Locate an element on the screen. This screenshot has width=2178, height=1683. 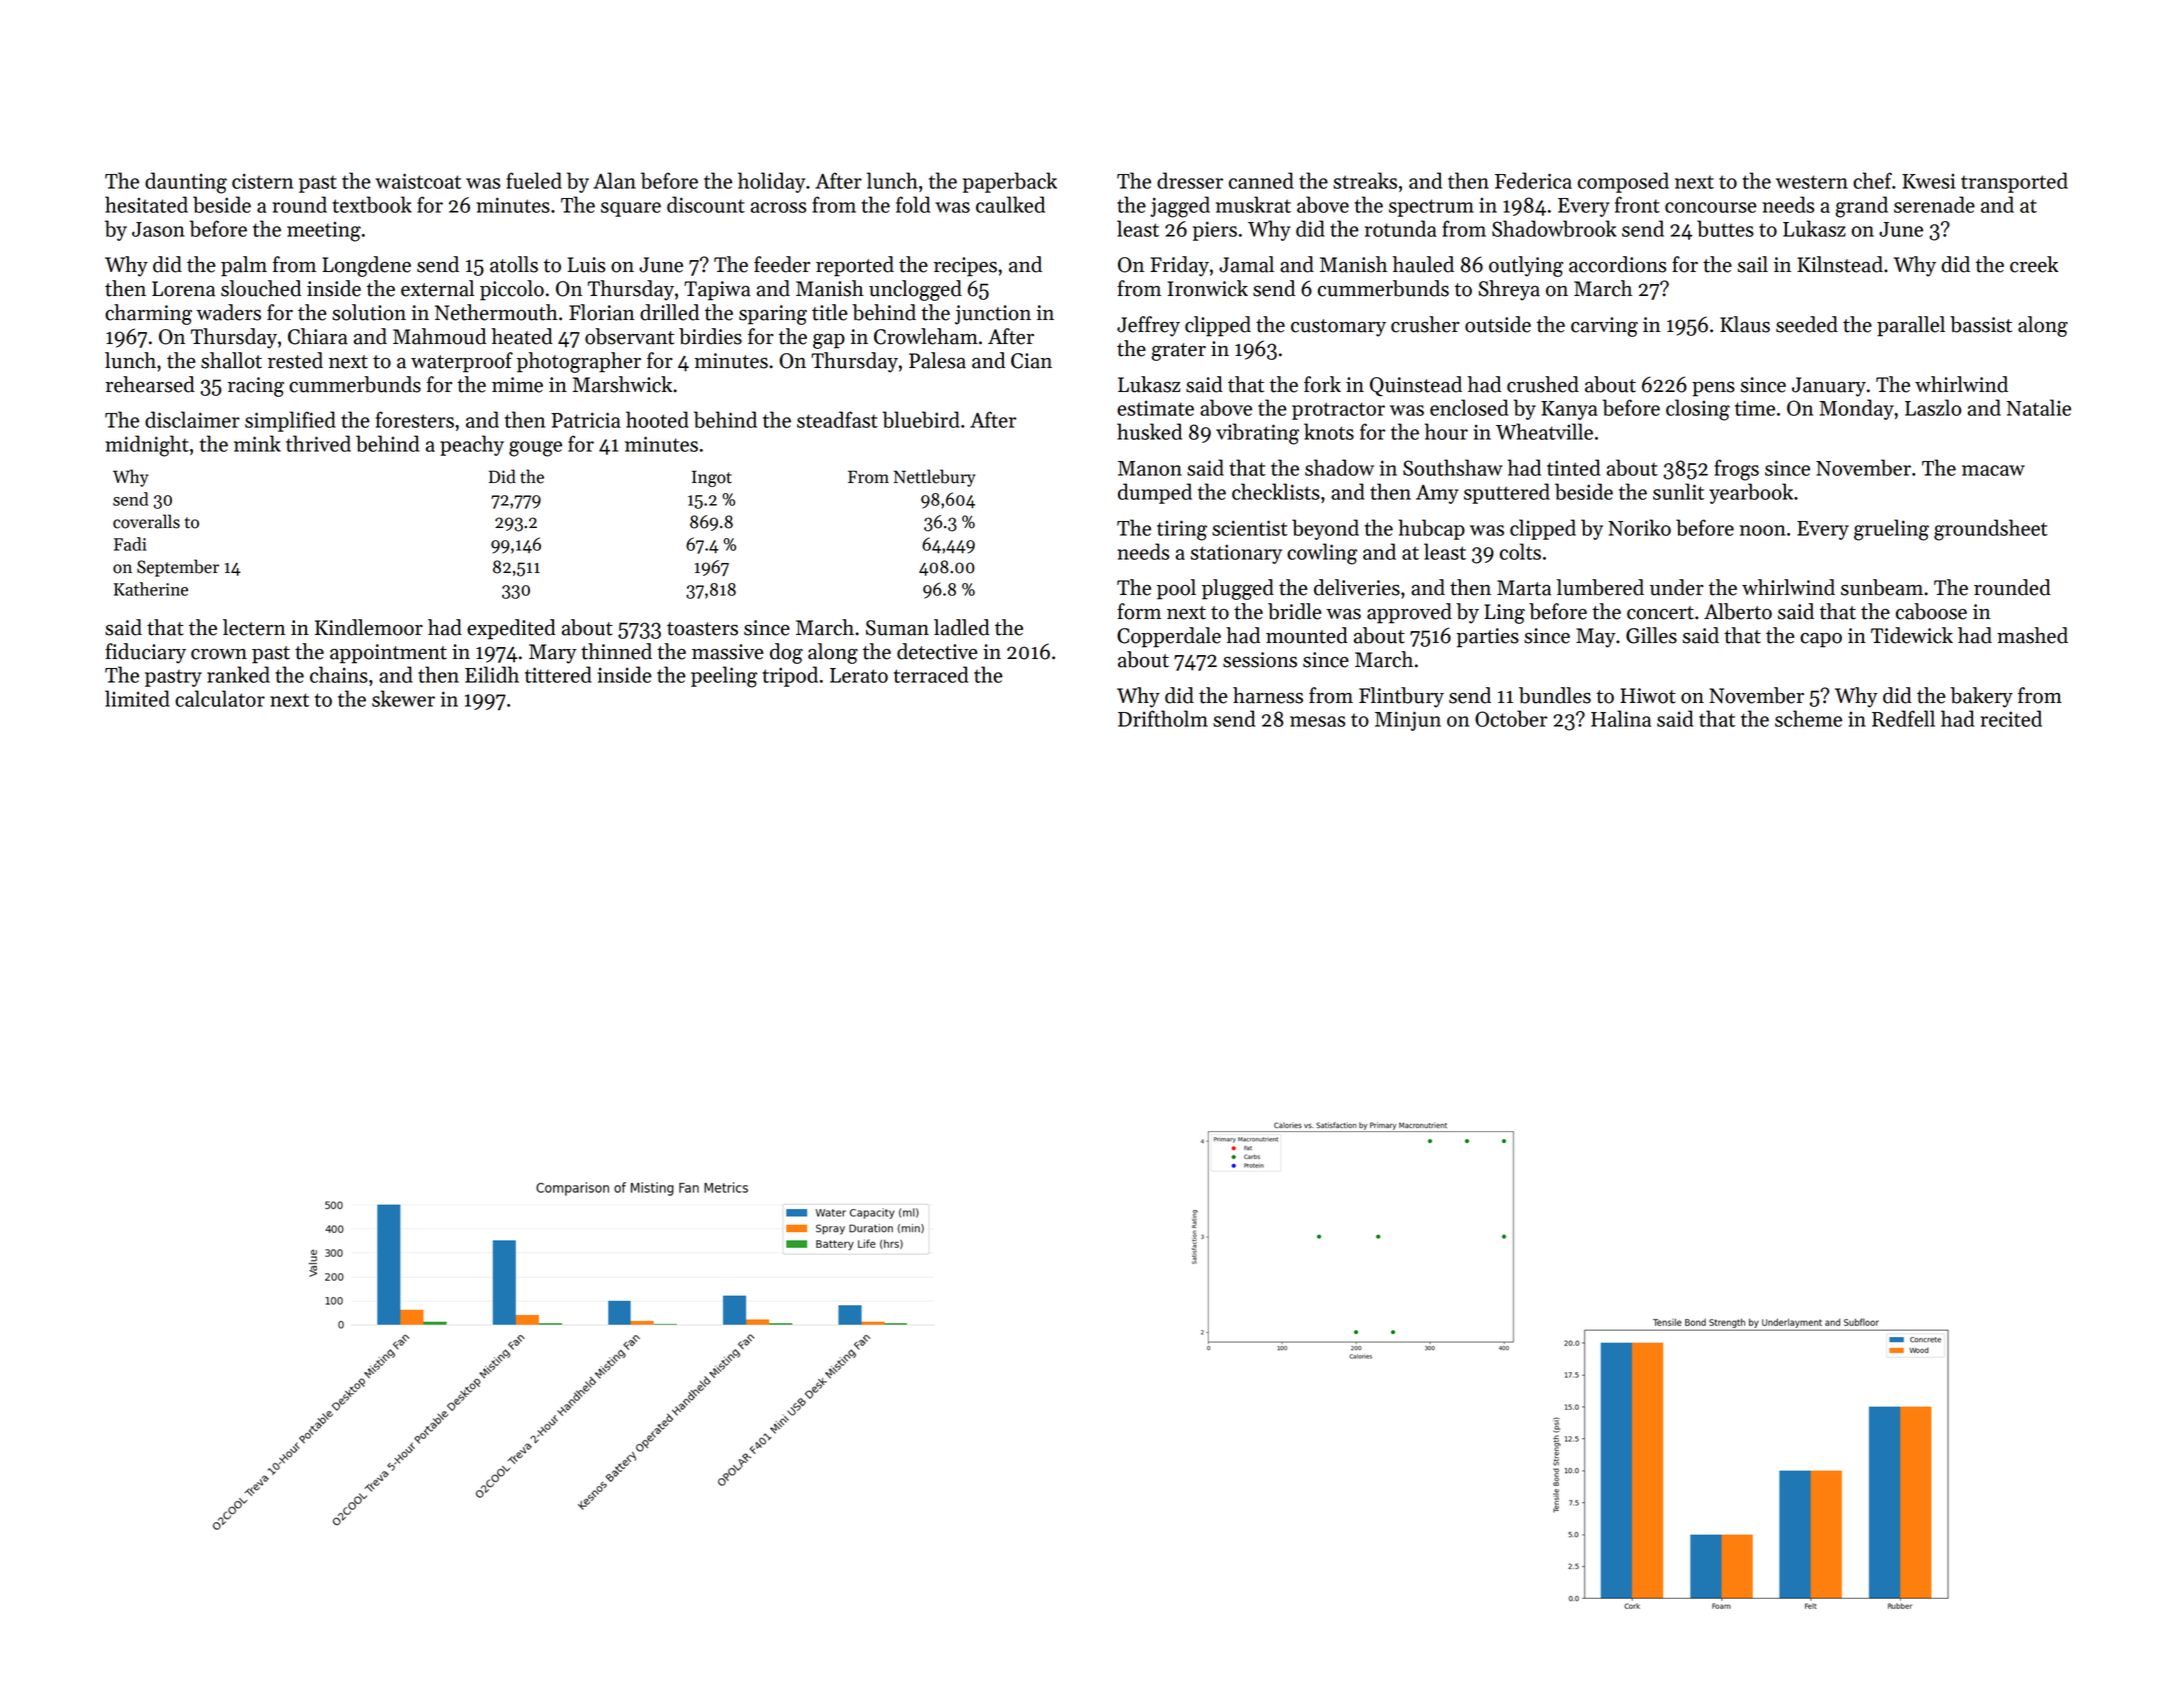
buttes is located at coordinates (1725, 228).
